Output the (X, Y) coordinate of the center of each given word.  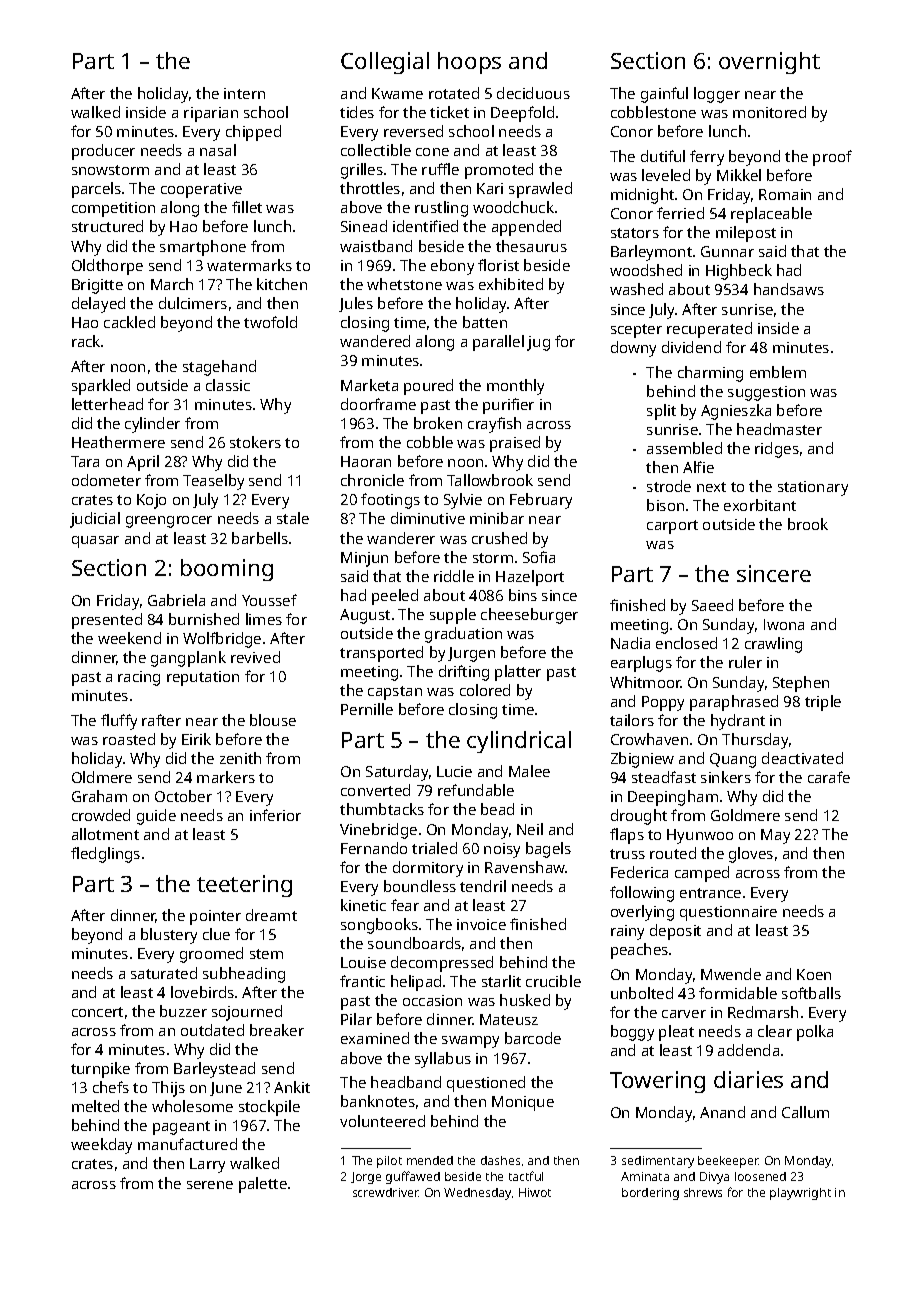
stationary (813, 488)
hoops (469, 63)
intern (244, 93)
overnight (769, 63)
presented (107, 621)
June (226, 1089)
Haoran (366, 461)
